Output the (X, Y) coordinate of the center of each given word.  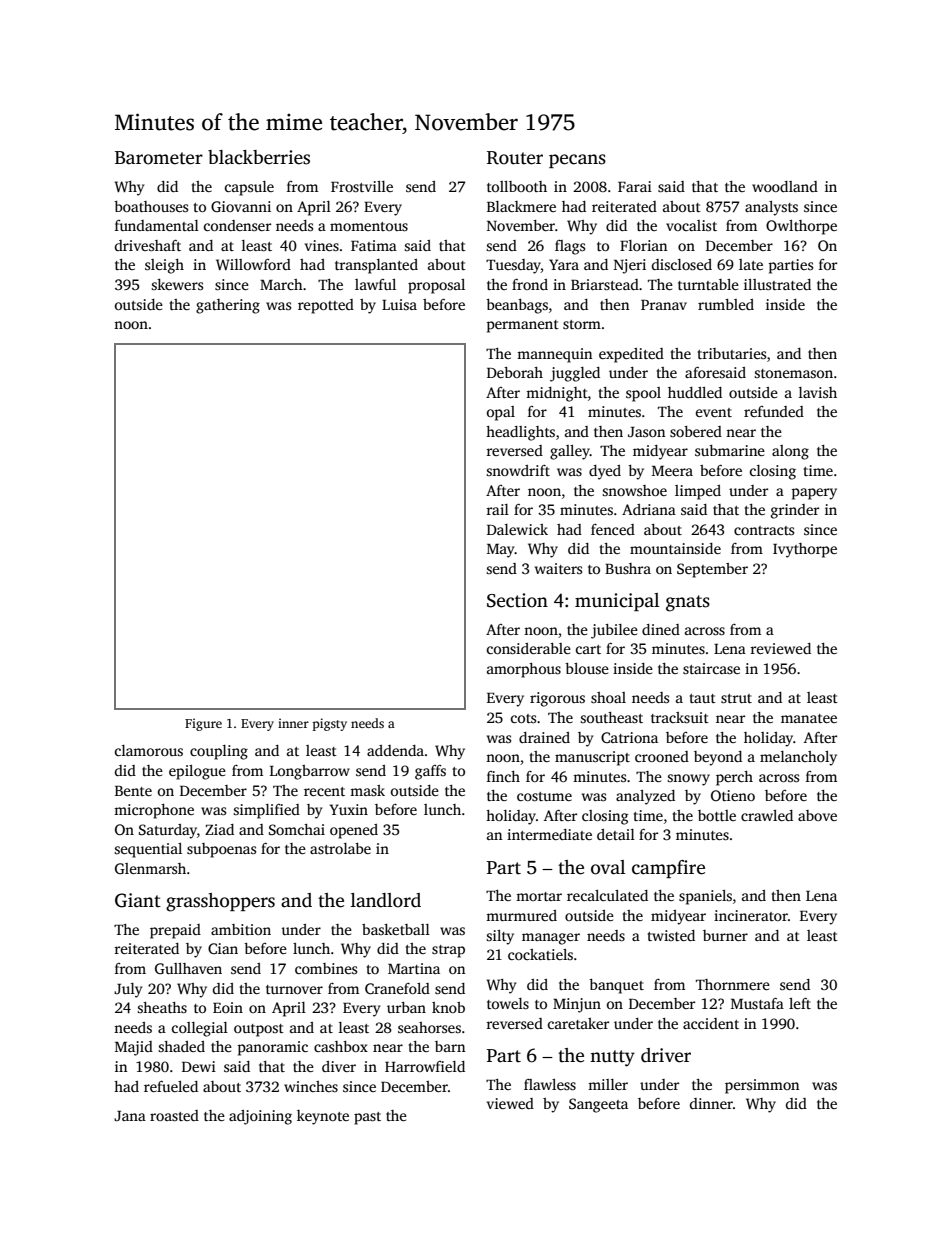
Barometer (159, 158)
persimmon (762, 1086)
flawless (550, 1084)
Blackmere (521, 206)
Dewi (199, 1066)
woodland (785, 186)
